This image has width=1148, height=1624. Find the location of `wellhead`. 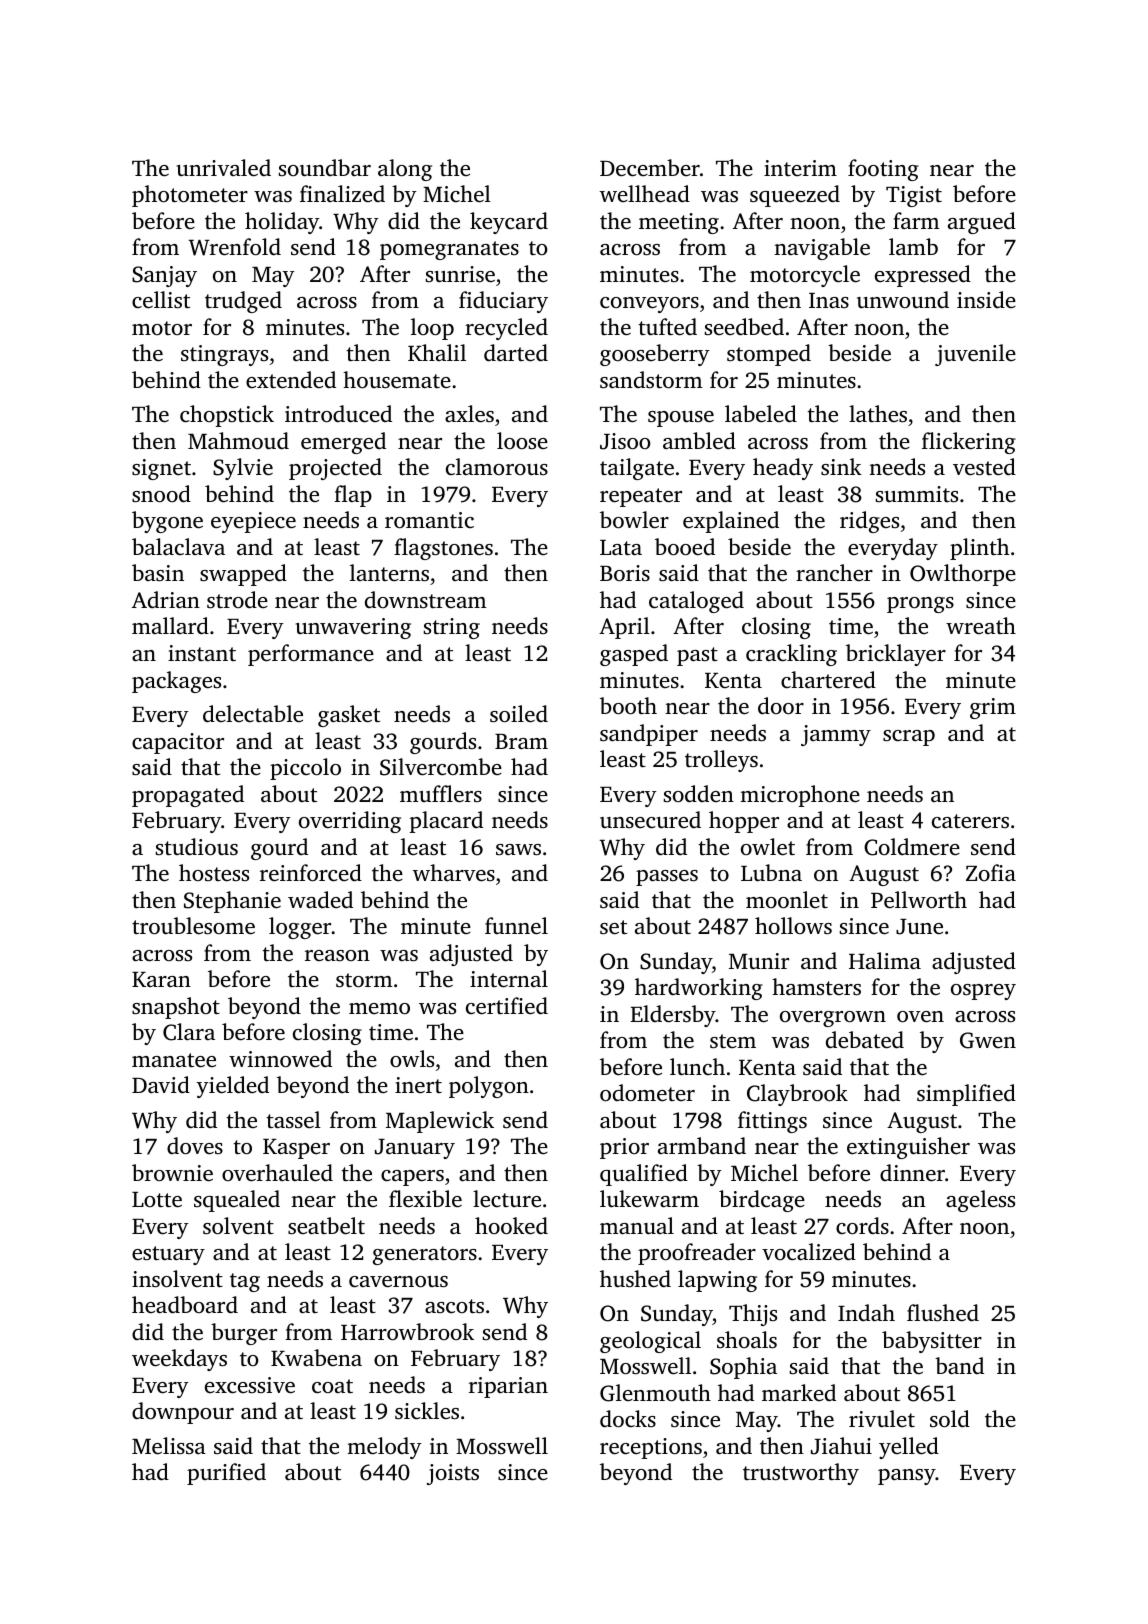

wellhead is located at coordinates (644, 194).
